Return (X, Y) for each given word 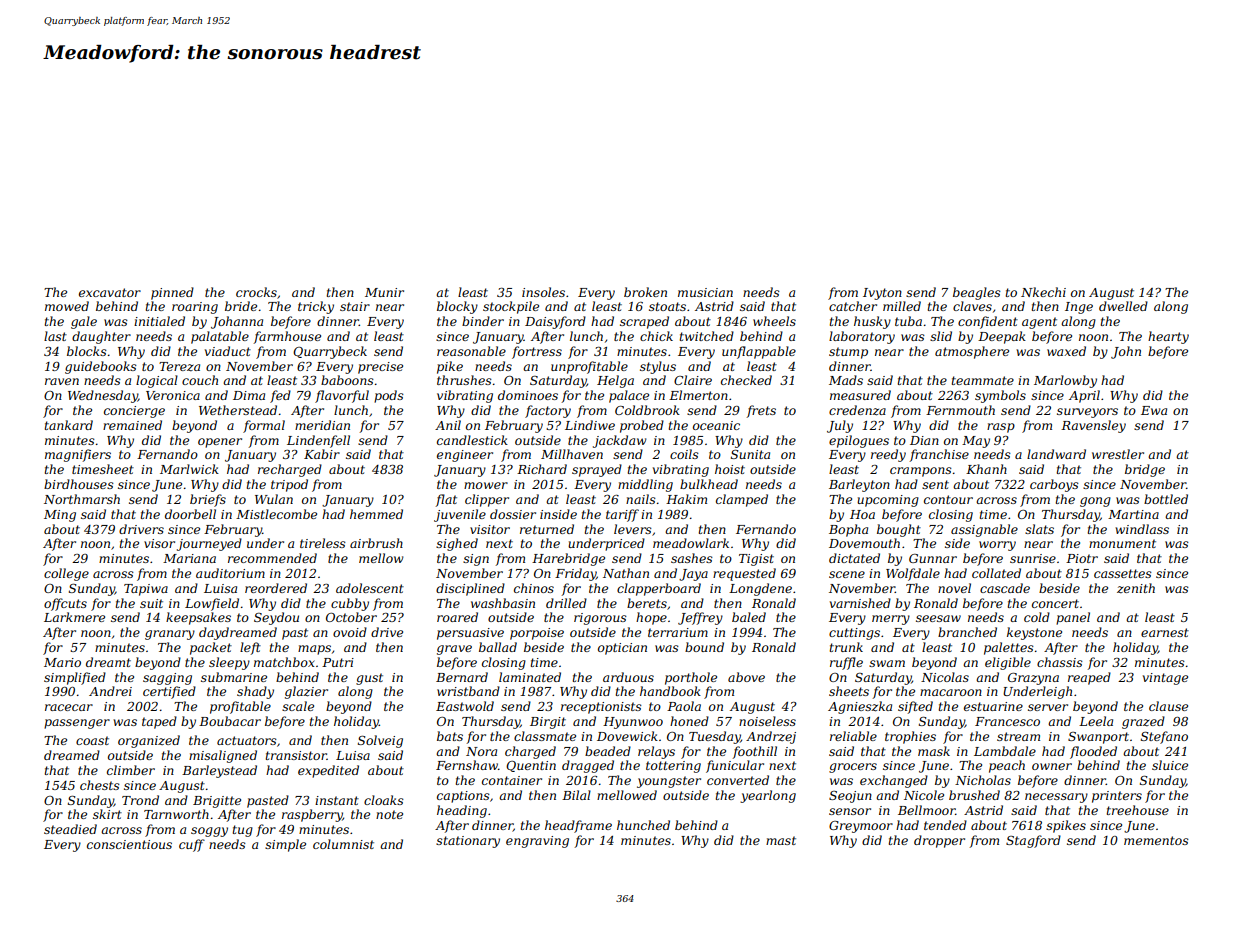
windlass (1142, 529)
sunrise (1033, 558)
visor (159, 543)
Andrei (110, 691)
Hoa (862, 514)
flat (446, 500)
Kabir (322, 454)
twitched (707, 336)
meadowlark (691, 543)
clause (1168, 706)
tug (243, 831)
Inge (1079, 308)
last (55, 336)
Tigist (756, 560)
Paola (684, 706)
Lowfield (212, 604)
